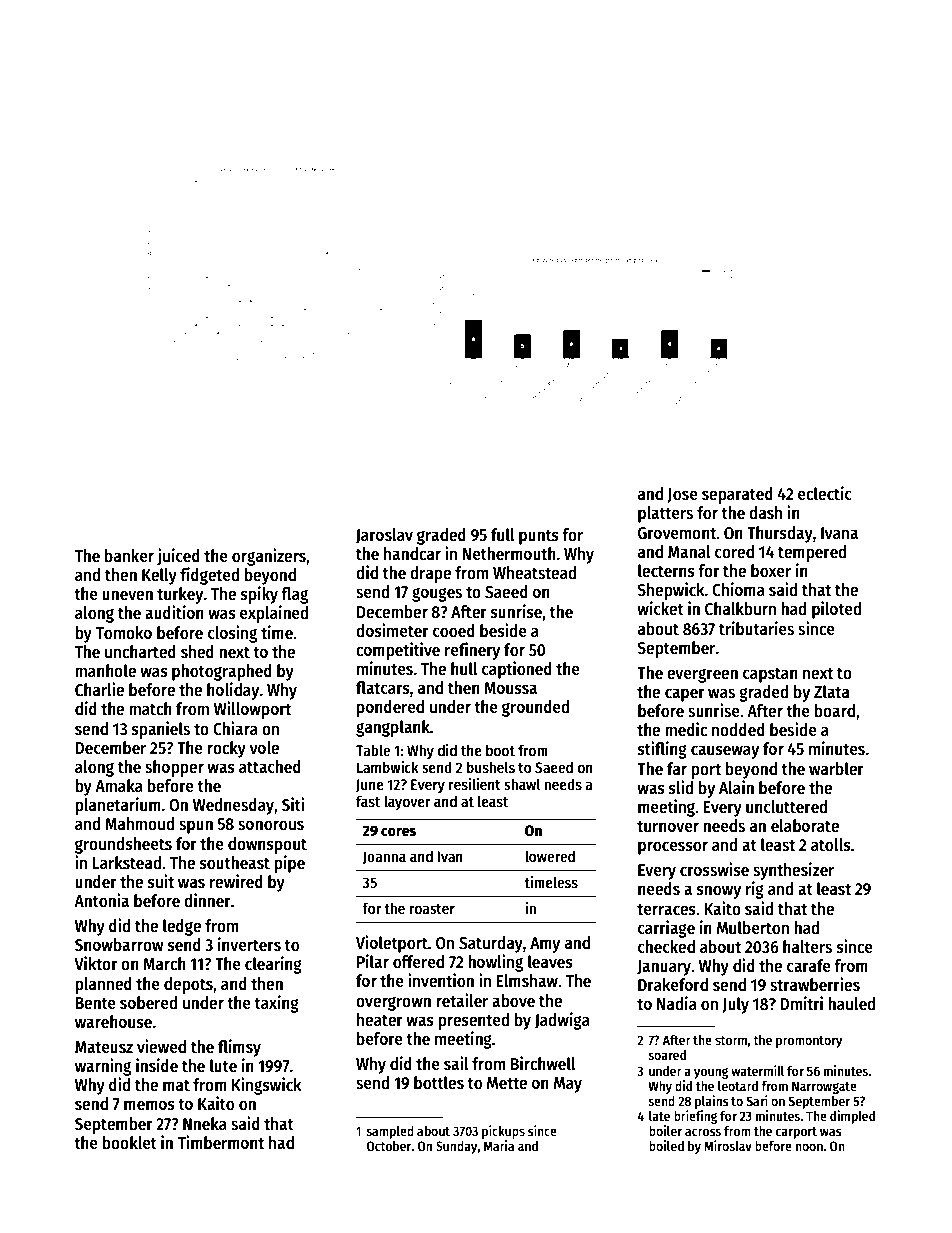 This document has height=1233, width=952. Describe the element at coordinates (276, 1004) in the document. I see `taxing` at that location.
